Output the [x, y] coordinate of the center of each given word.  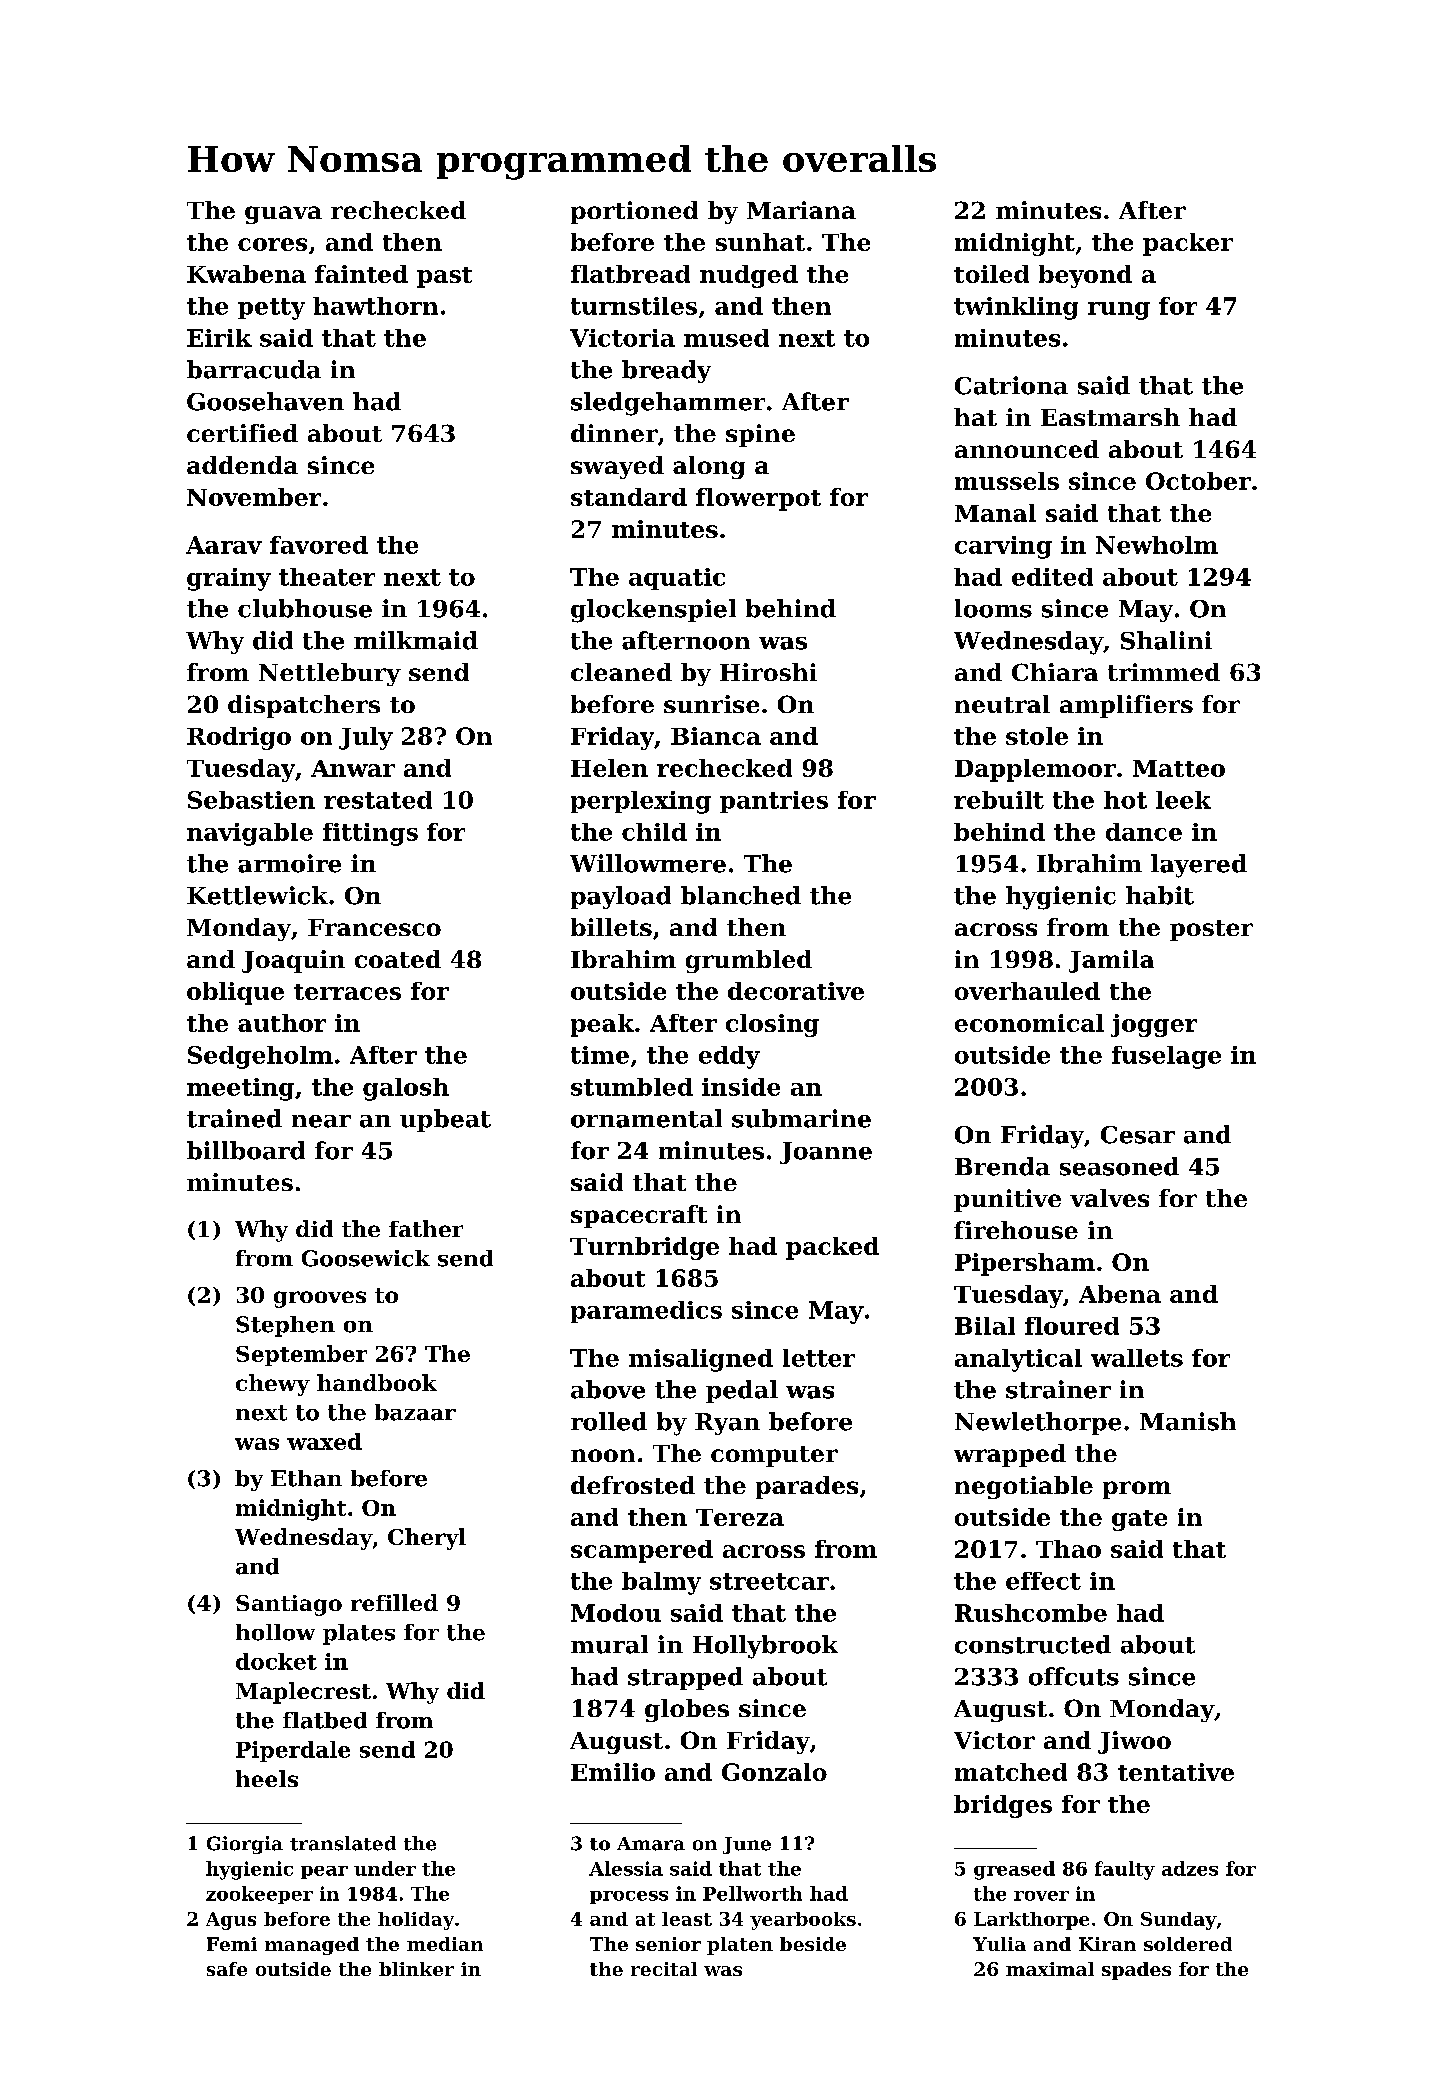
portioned [634, 212]
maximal [1050, 1969]
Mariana [801, 210]
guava [283, 215]
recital [664, 1969]
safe [227, 1969]
